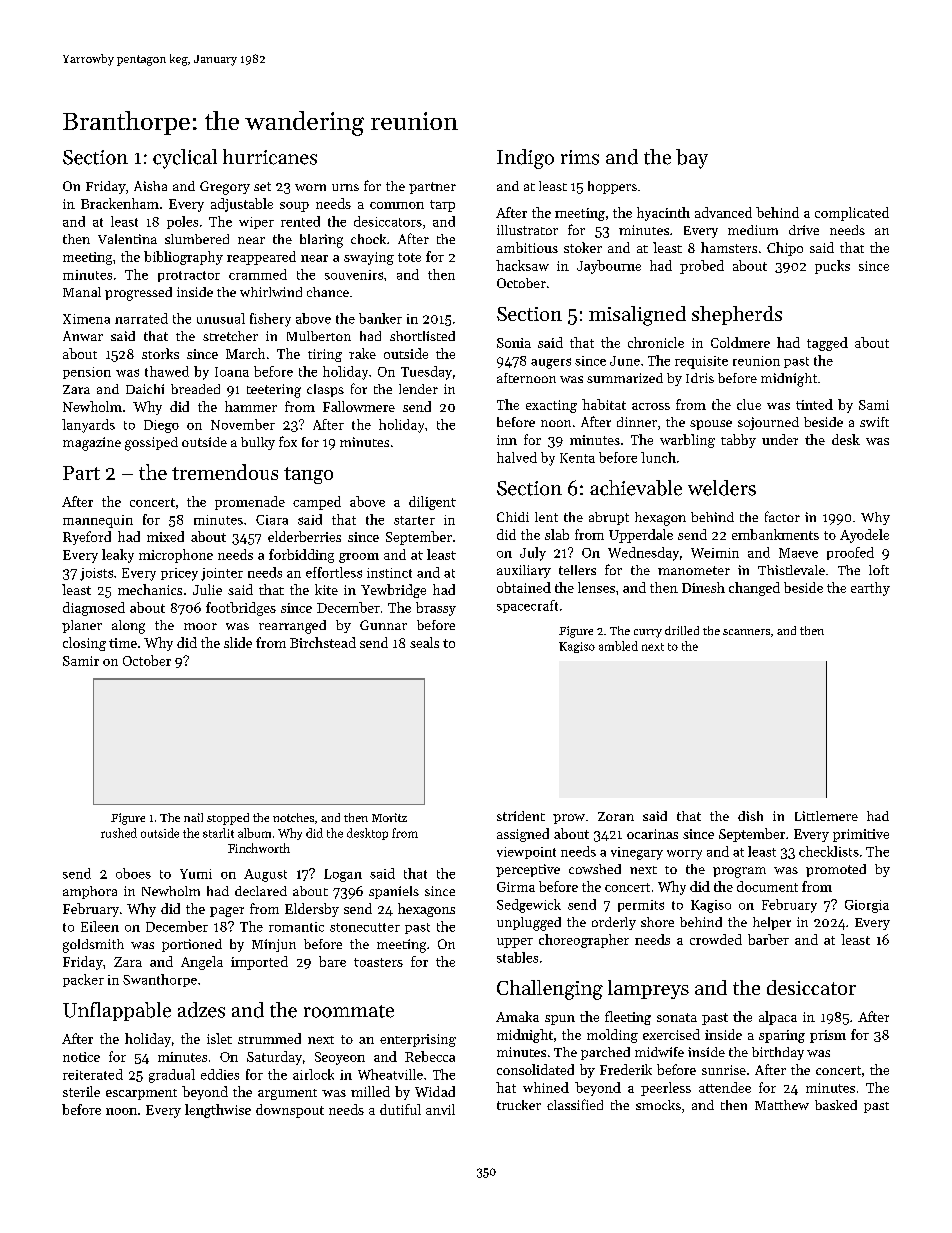  I want to click on Unflappable, so click(117, 1011).
